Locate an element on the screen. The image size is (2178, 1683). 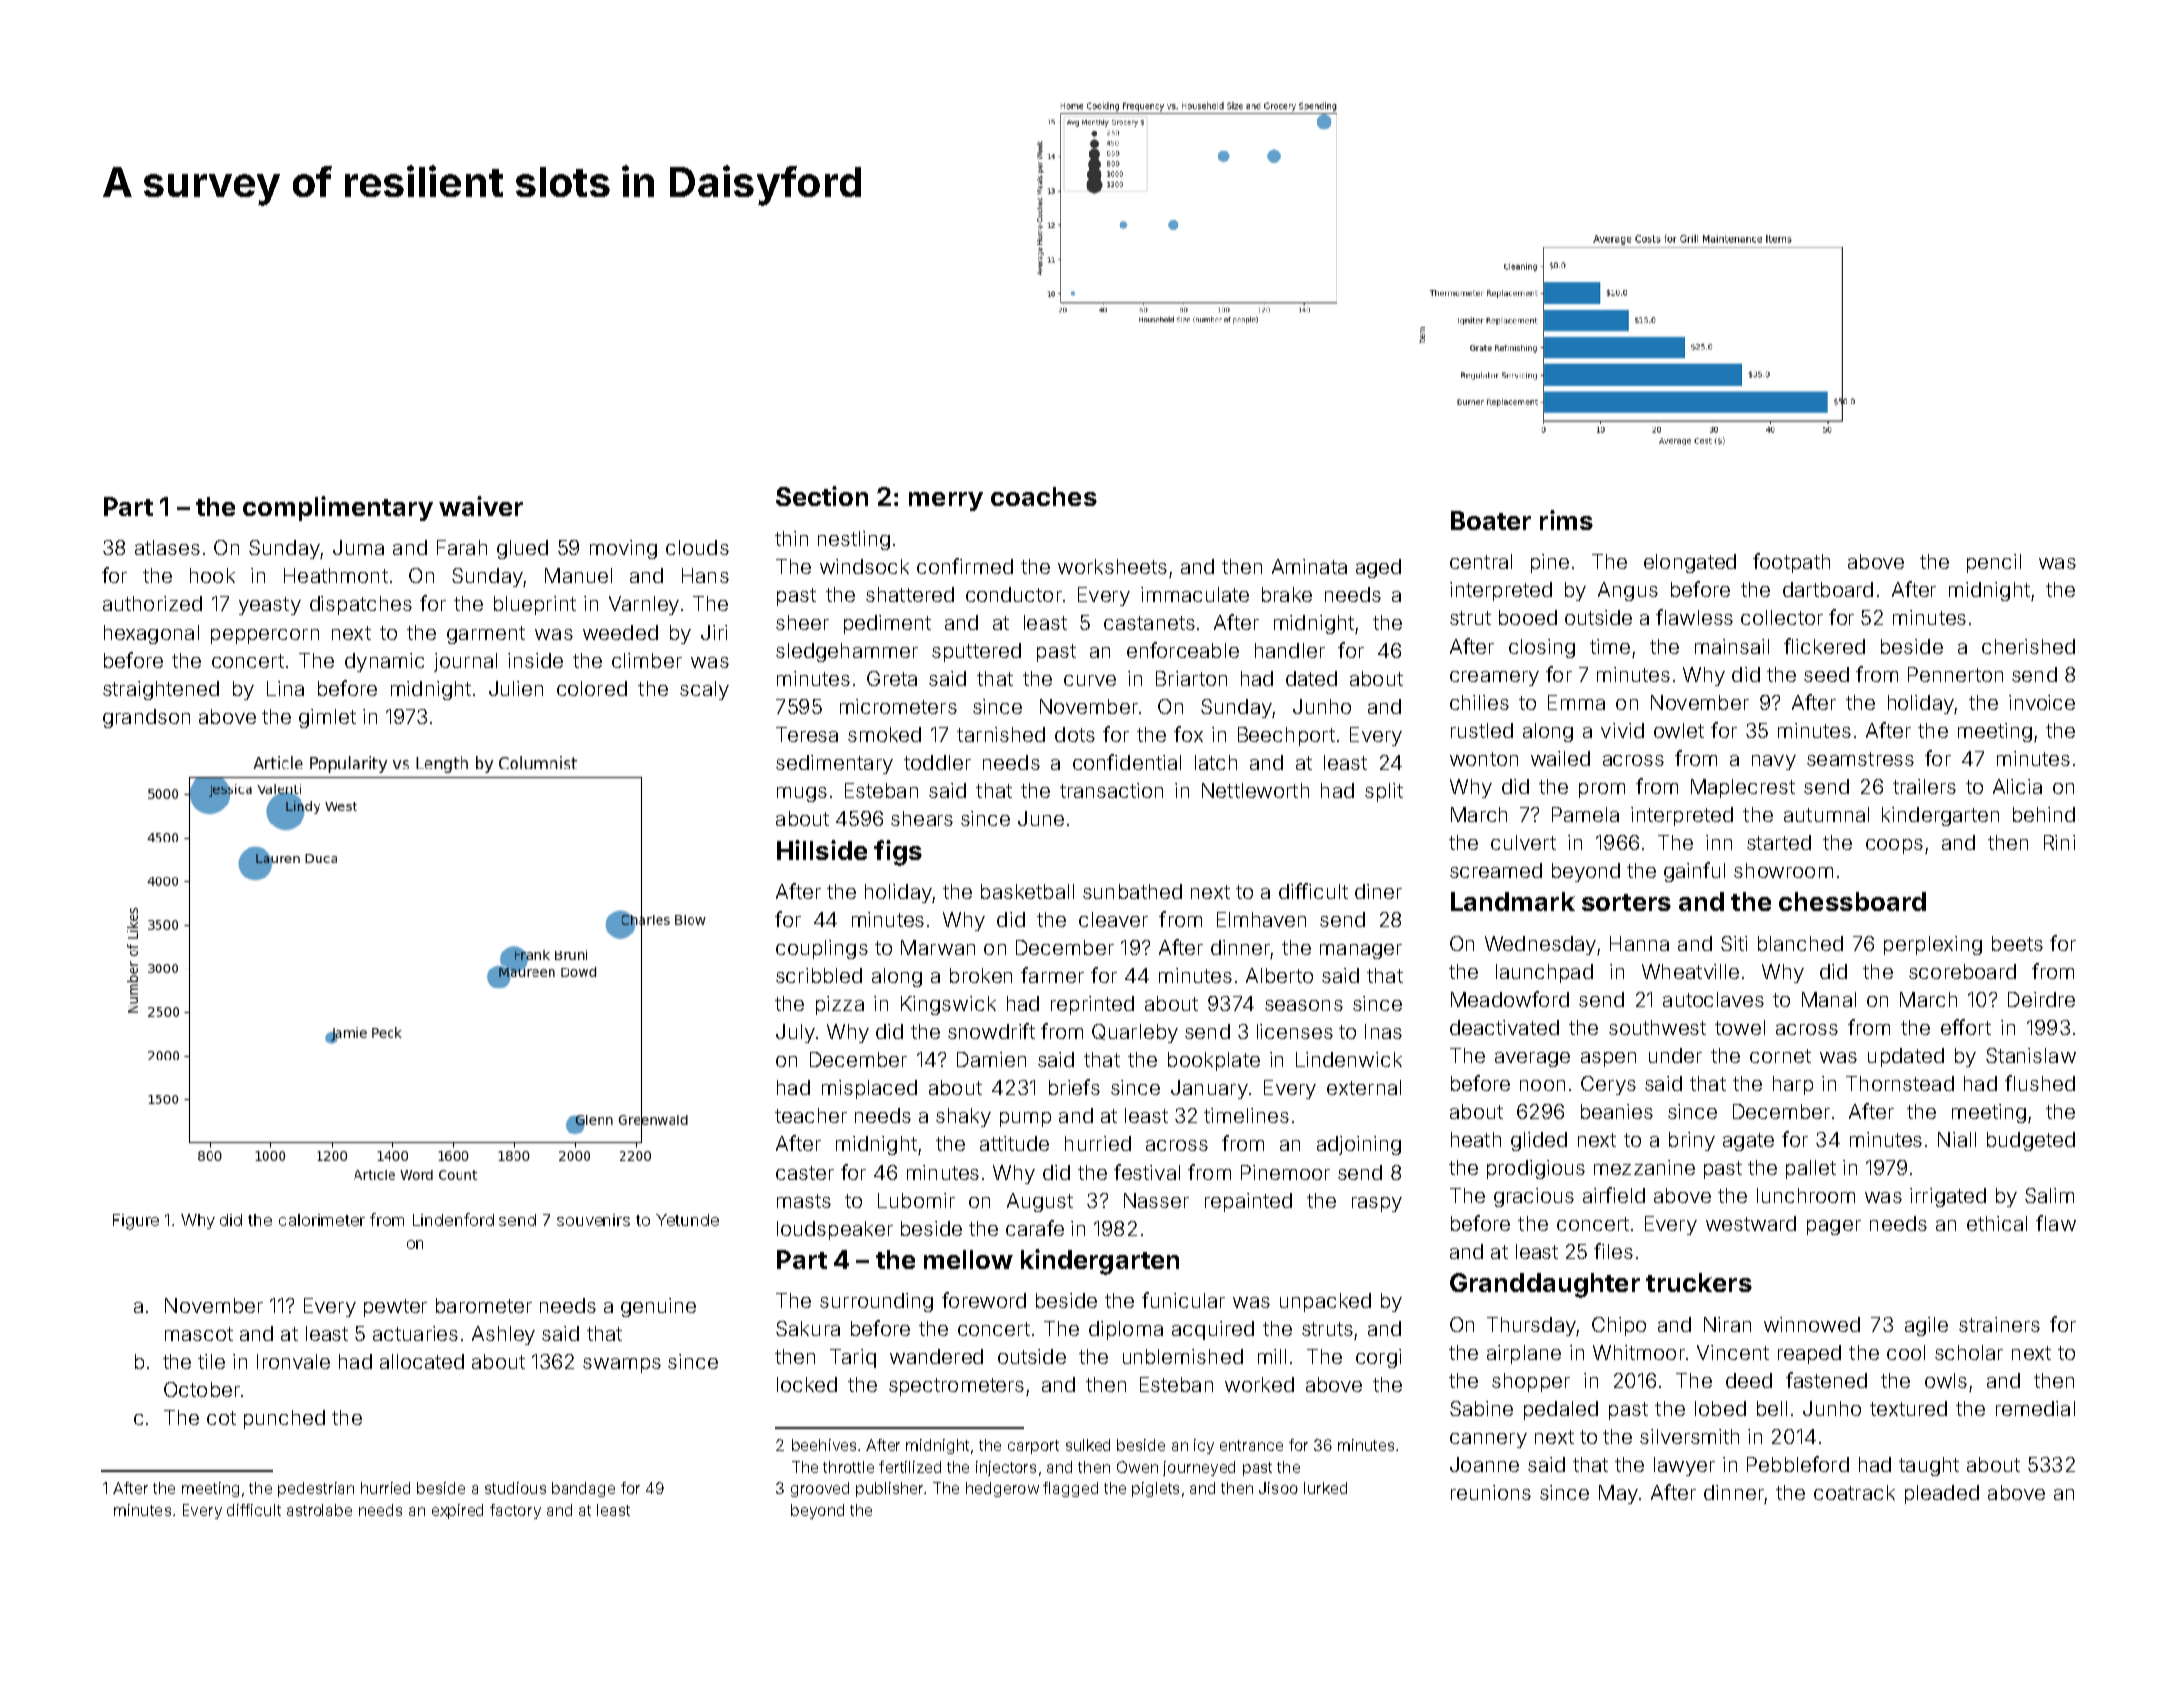
invoice is located at coordinates (2042, 702).
